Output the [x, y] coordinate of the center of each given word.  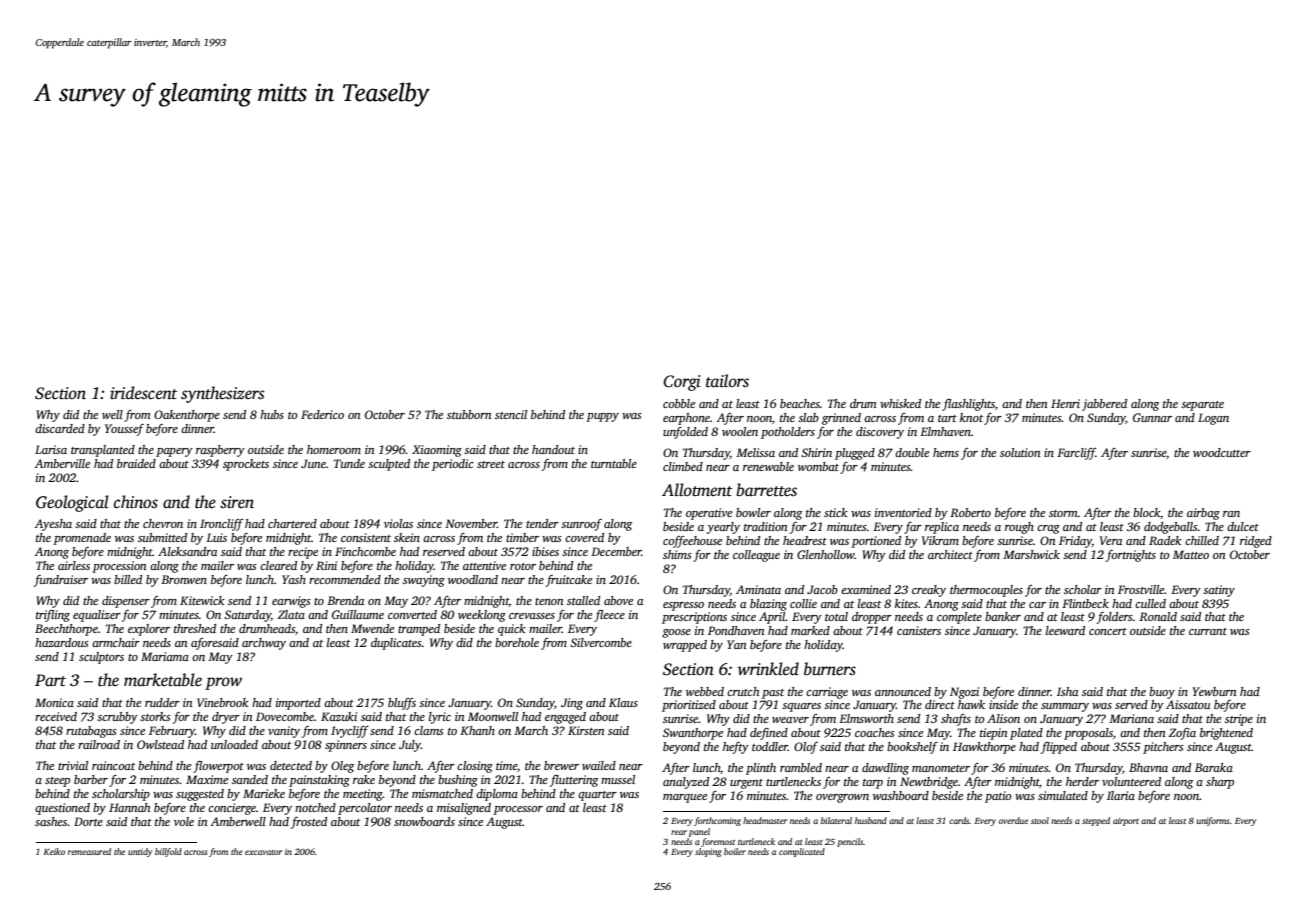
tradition [766, 526]
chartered [292, 523]
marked [810, 630]
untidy [140, 852]
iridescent [143, 393]
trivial [73, 765]
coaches [875, 732]
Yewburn [1214, 691]
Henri [1065, 403]
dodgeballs [1171, 528]
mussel [618, 779]
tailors [727, 381]
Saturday [247, 616]
